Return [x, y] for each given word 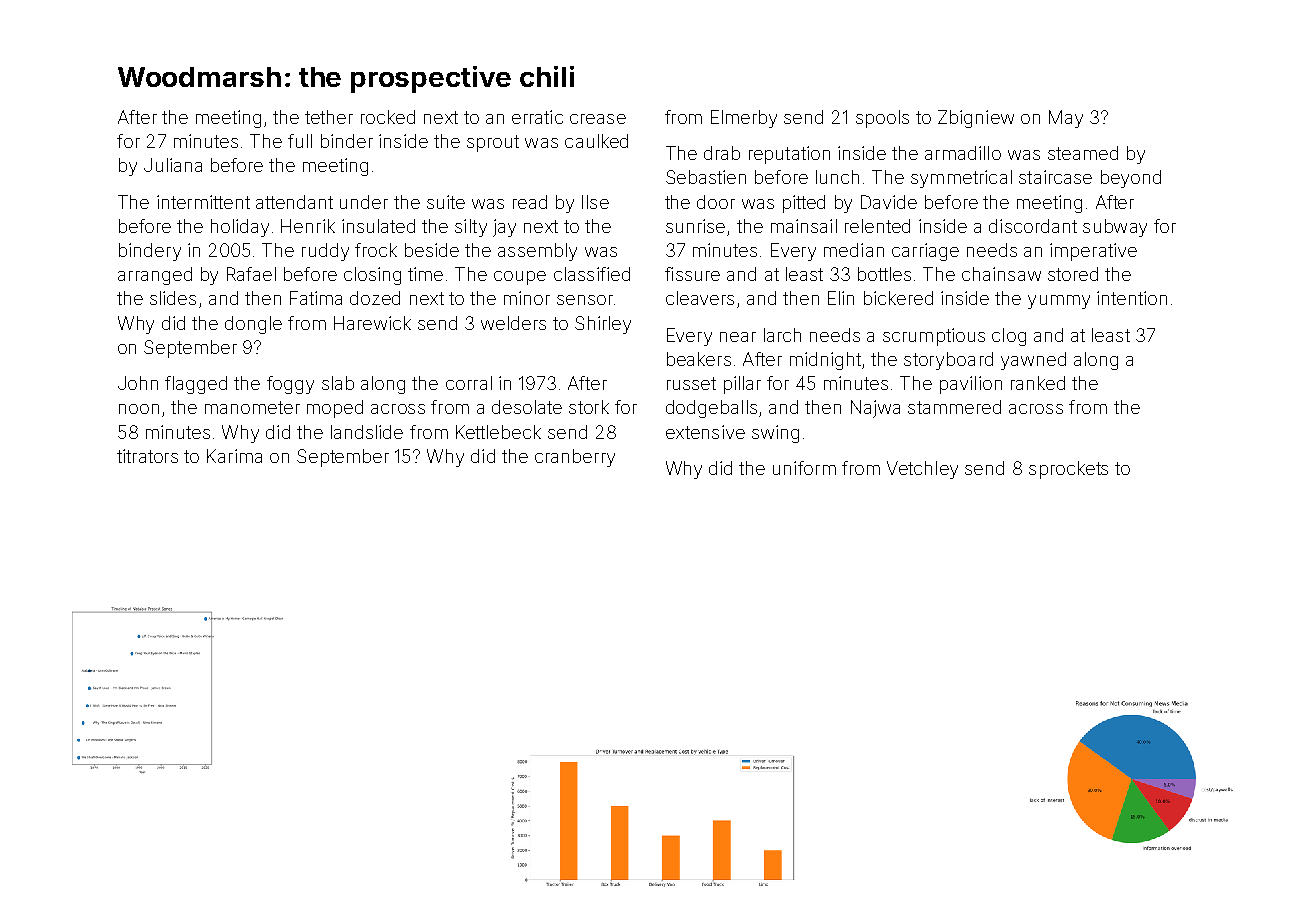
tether [329, 117]
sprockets [1068, 470]
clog [1009, 337]
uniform [804, 468]
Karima [234, 456]
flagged [196, 385]
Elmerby [744, 119]
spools [882, 119]
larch [782, 335]
